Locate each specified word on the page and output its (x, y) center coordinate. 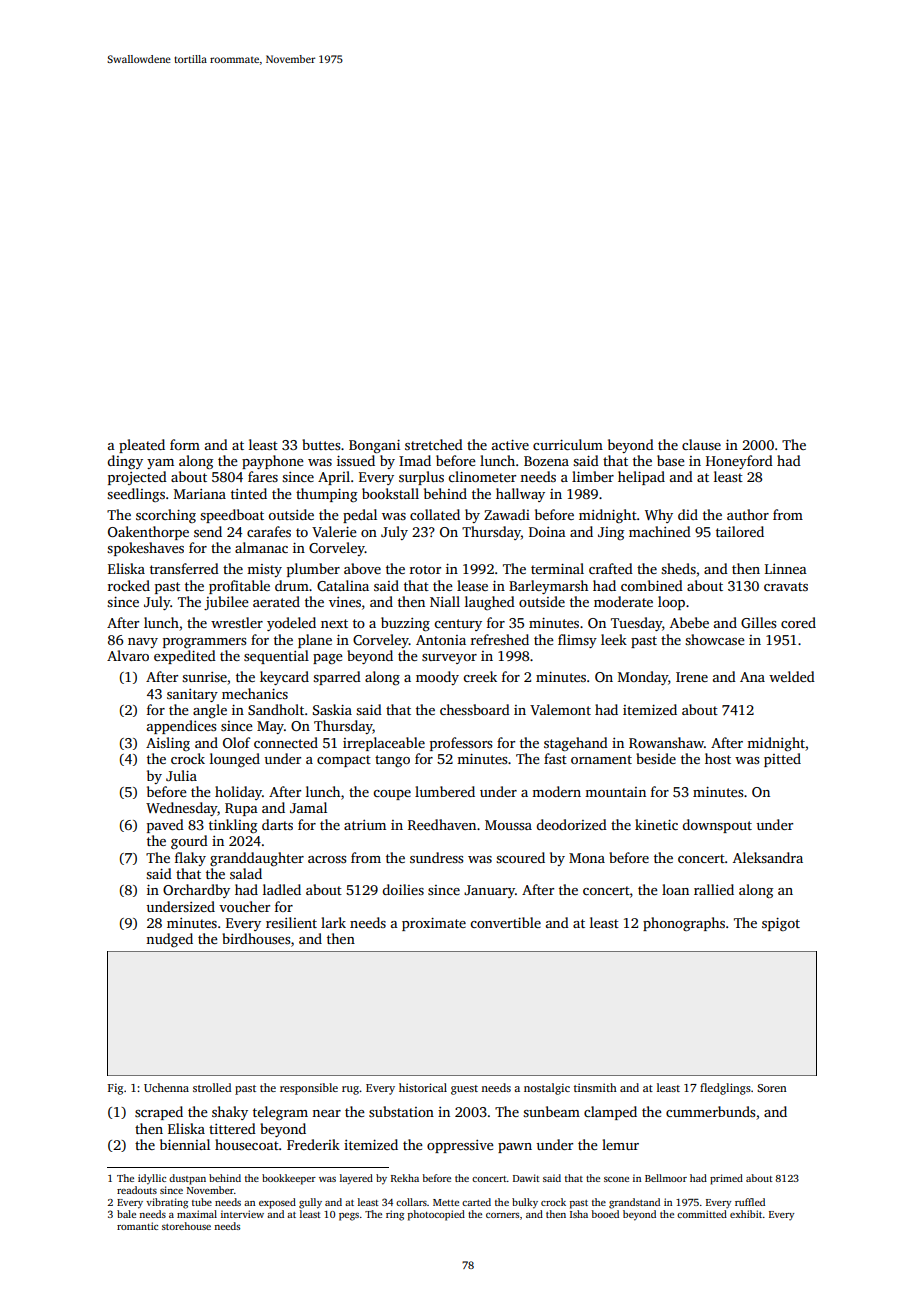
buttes (321, 444)
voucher (244, 906)
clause (701, 444)
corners (502, 1215)
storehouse (186, 1226)
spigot (781, 924)
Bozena (546, 461)
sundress (436, 857)
